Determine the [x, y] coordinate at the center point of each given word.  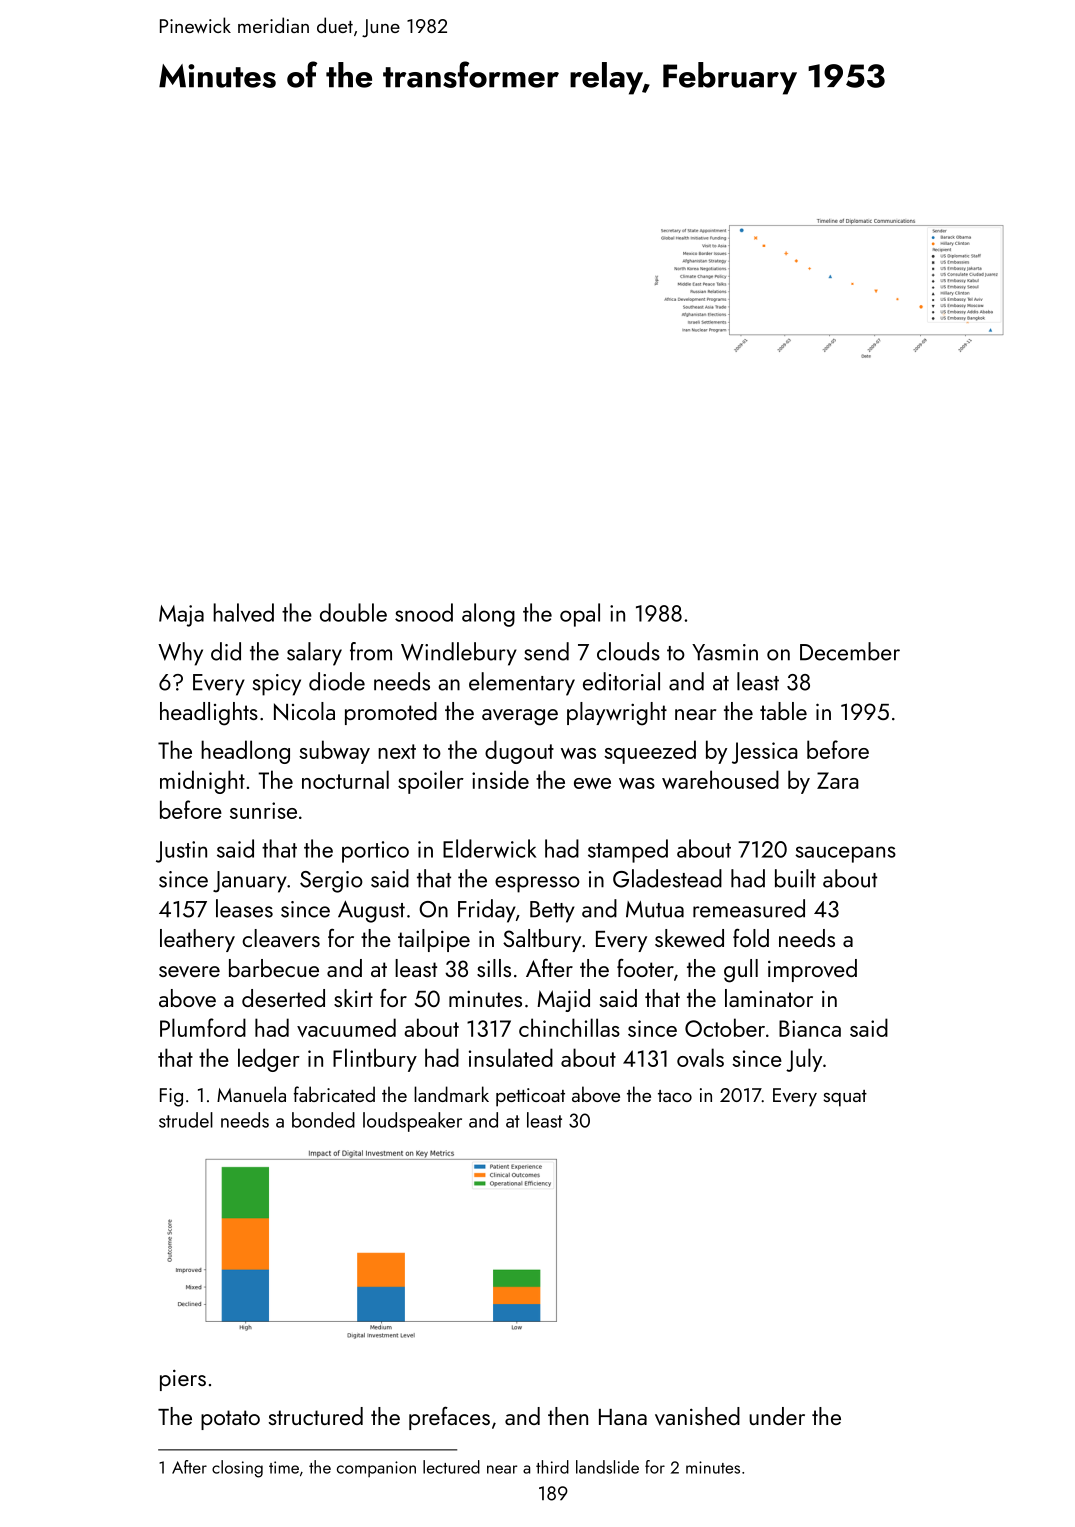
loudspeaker [412, 1122]
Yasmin [725, 652]
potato [230, 1420]
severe [189, 971]
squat [845, 1098]
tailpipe [434, 940]
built [795, 878]
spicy [277, 685]
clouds [628, 651]
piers [183, 1380]
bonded [323, 1120]
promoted [391, 713]
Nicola [304, 711]
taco [675, 1096]
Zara [838, 780]
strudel [186, 1120]
